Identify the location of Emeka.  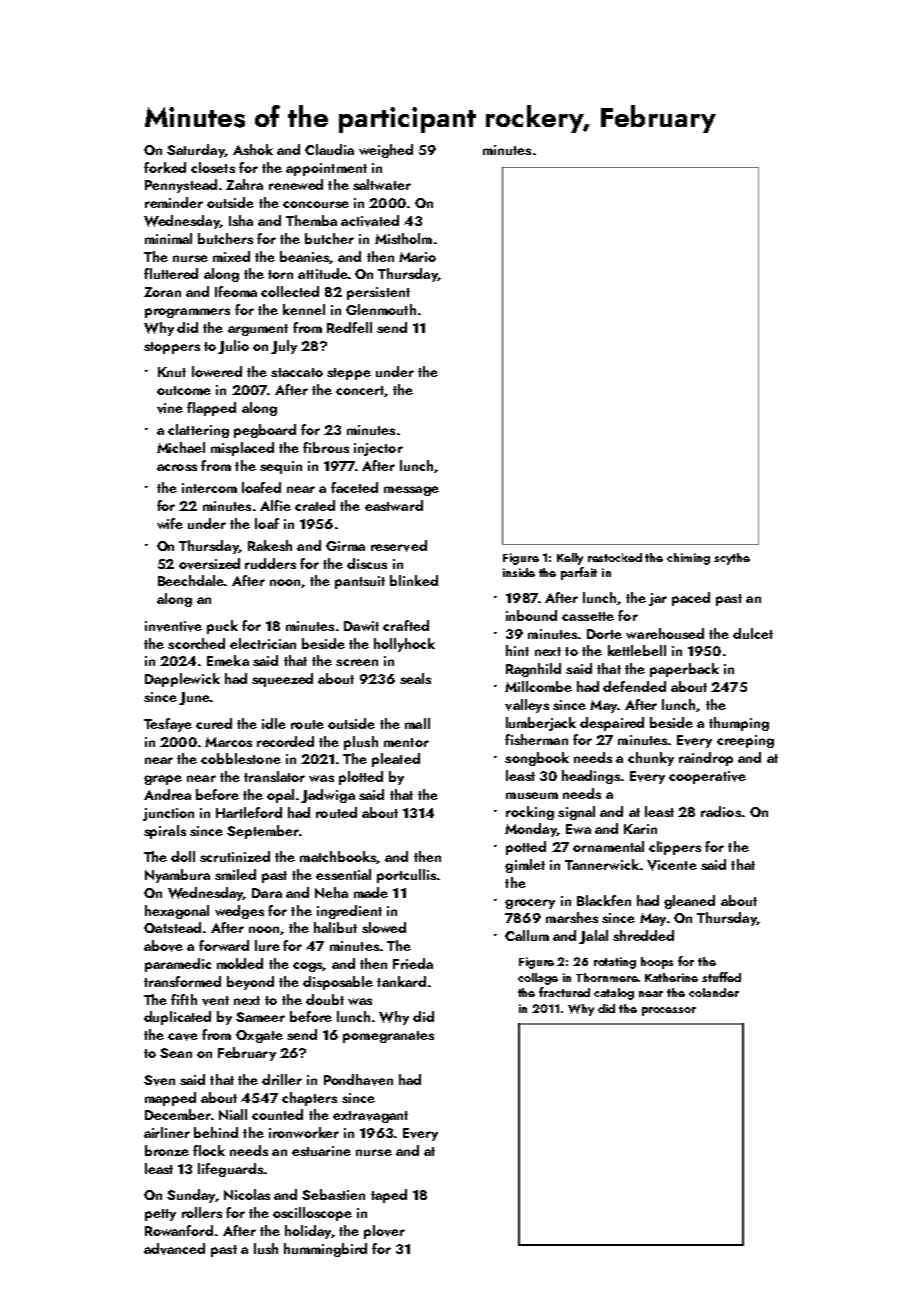
(228, 660).
